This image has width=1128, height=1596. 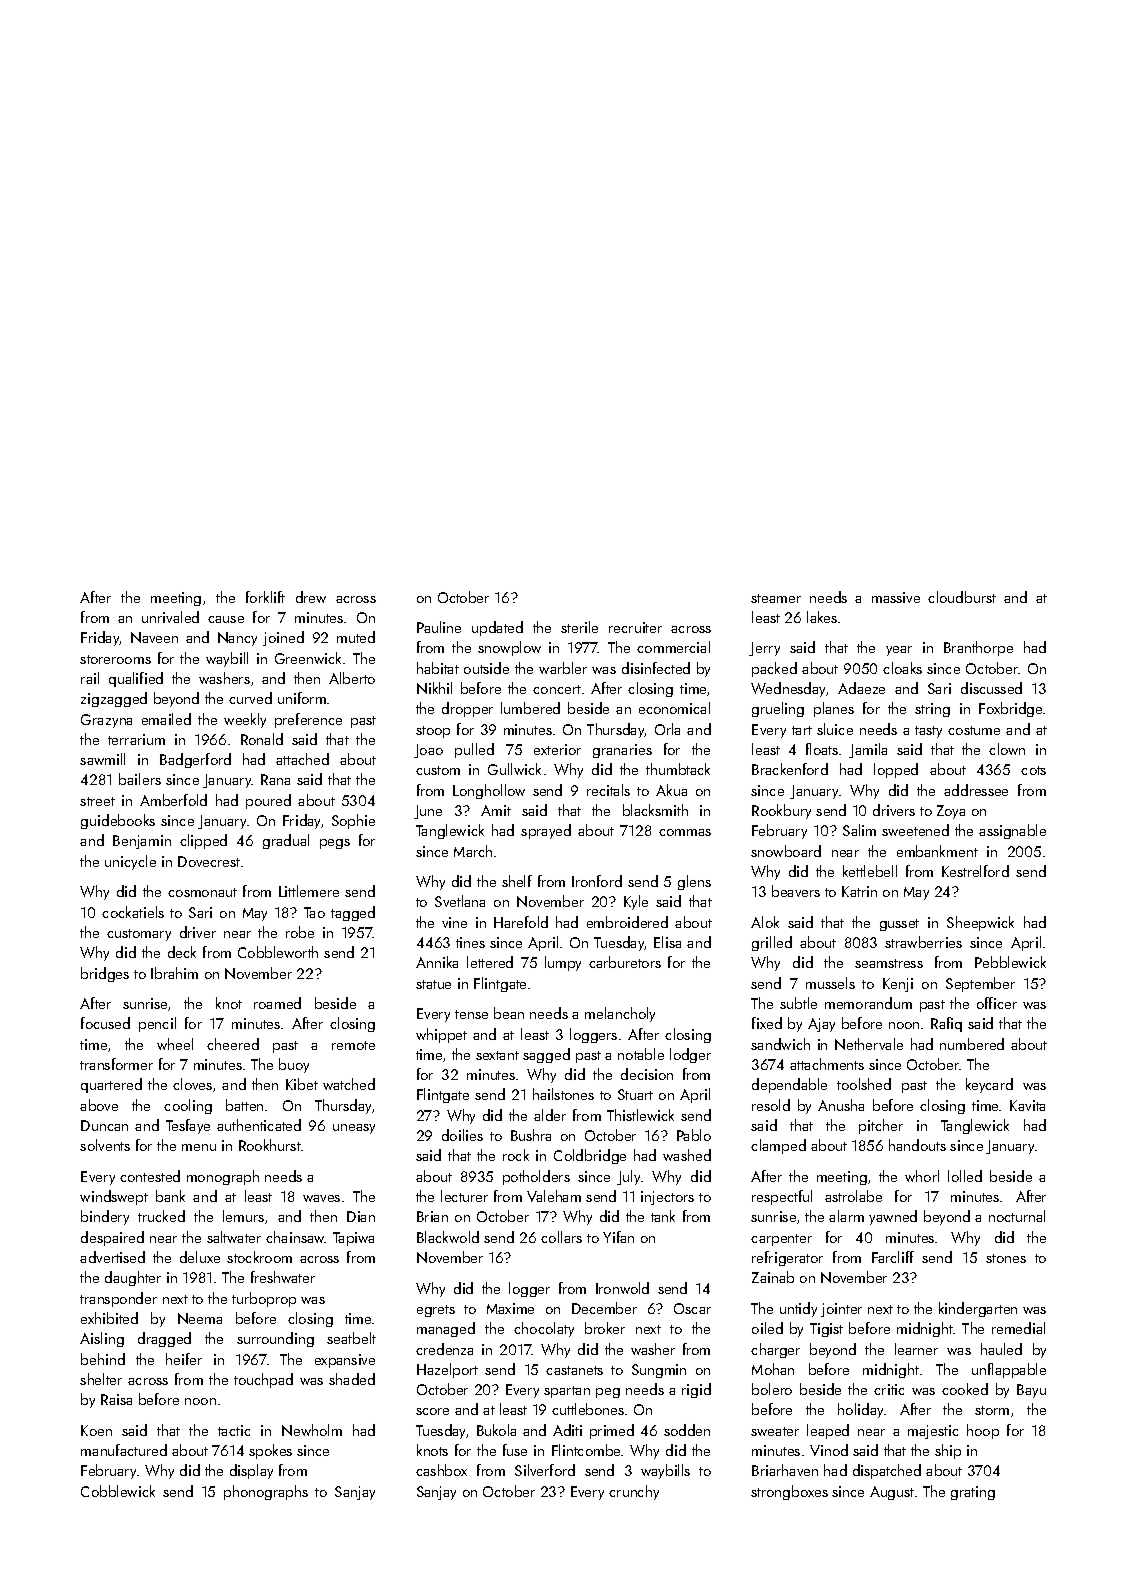 I want to click on astrolabe, so click(x=853, y=1196).
